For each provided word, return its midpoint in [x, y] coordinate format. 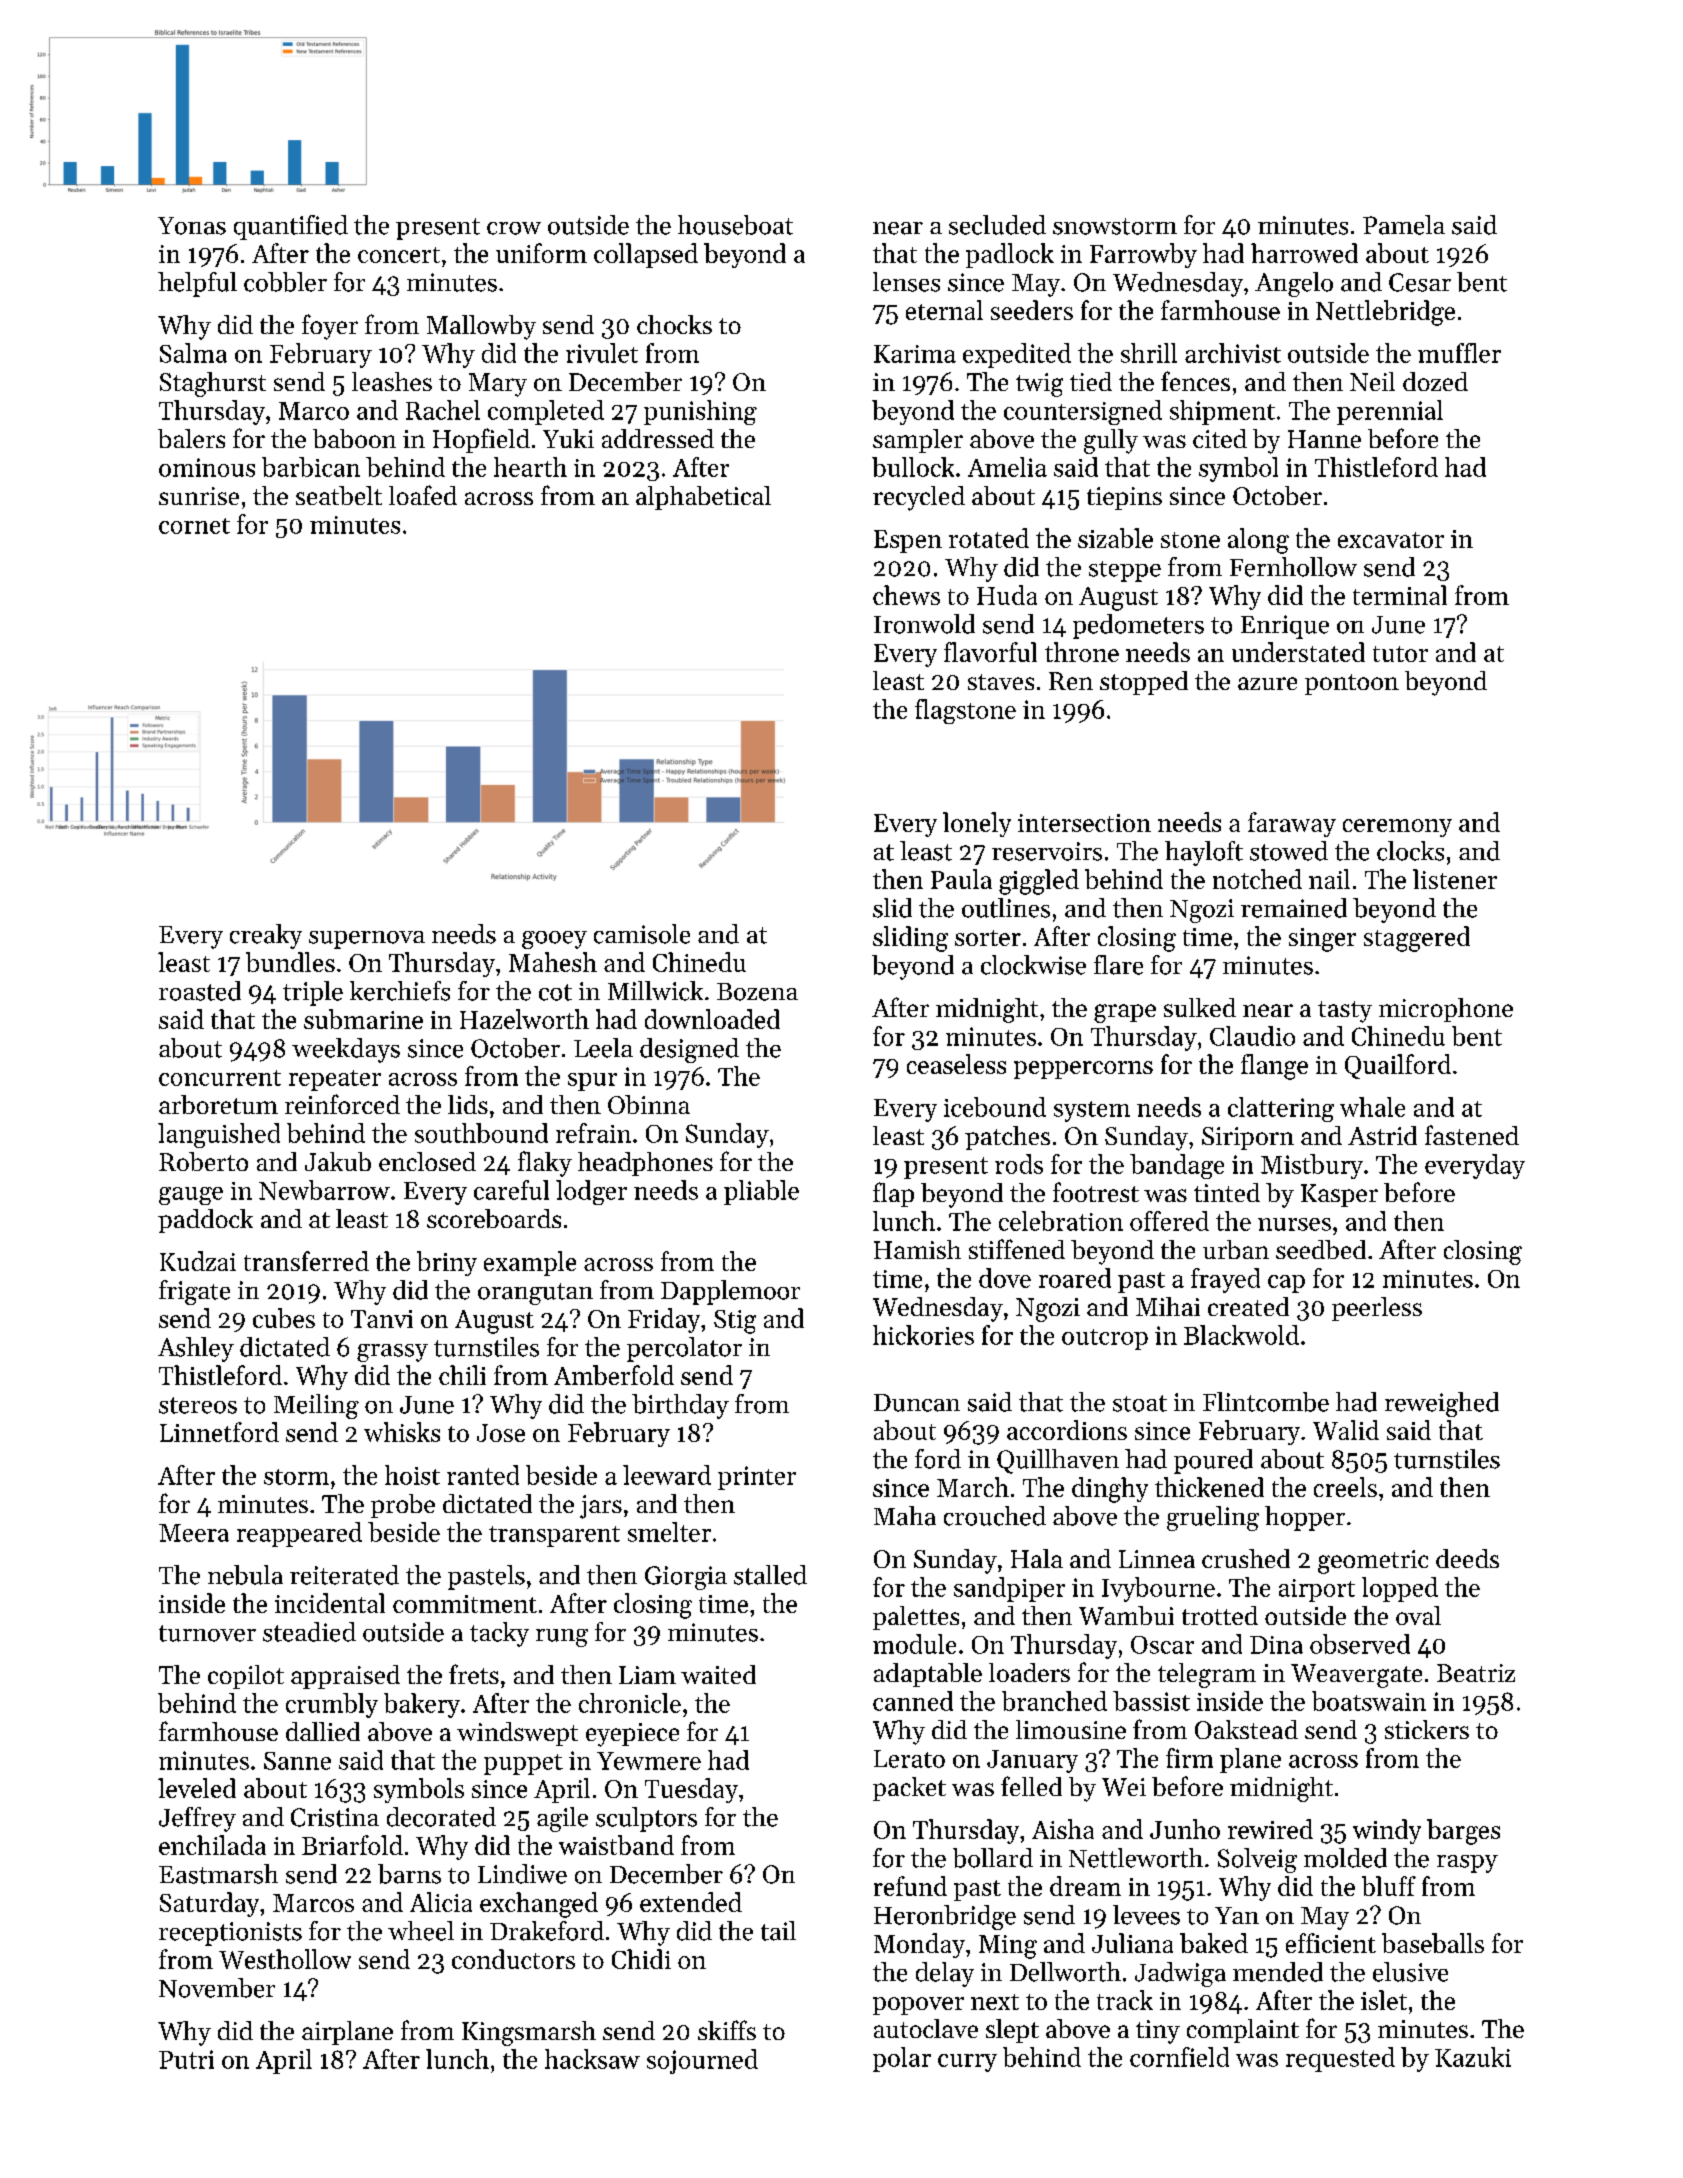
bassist [1151, 1701]
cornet [194, 526]
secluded [997, 225]
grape [1125, 1013]
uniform [541, 253]
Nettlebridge [1385, 313]
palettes [916, 1618]
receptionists [230, 1934]
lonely [977, 824]
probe [403, 1506]
